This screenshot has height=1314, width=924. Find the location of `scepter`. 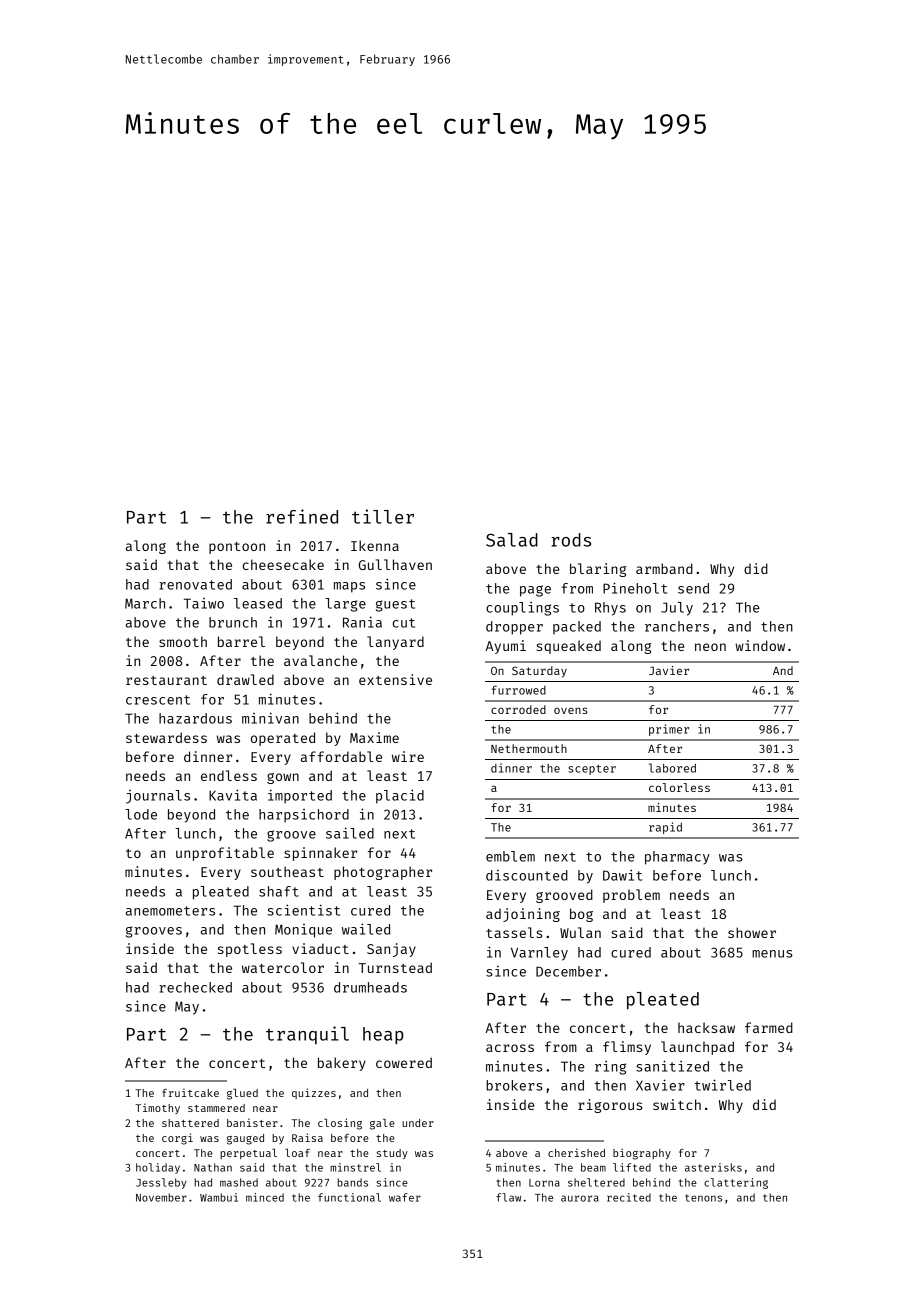

scepter is located at coordinates (592, 770).
